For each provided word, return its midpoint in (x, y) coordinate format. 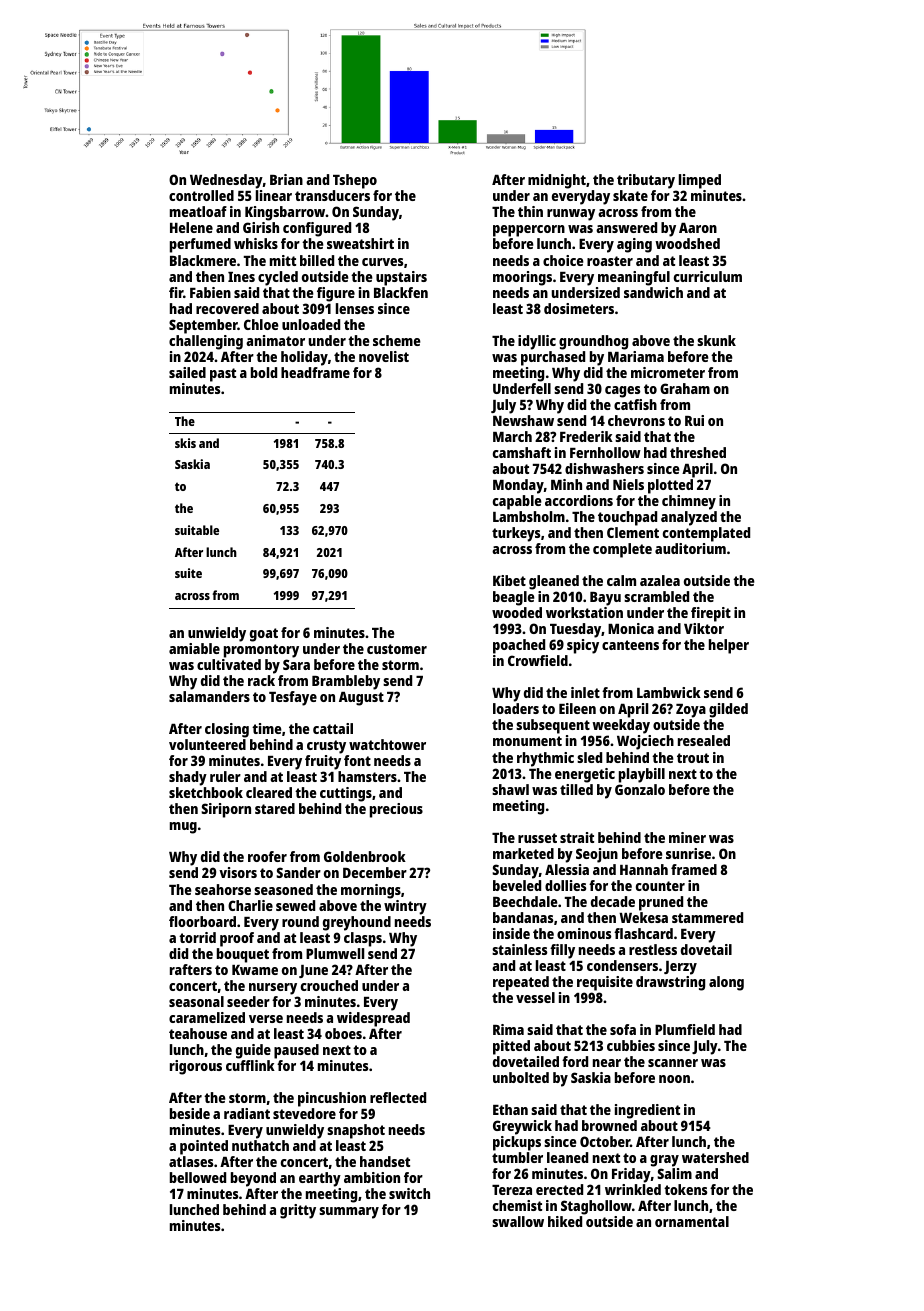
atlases (191, 1161)
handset (385, 1161)
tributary (646, 181)
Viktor (704, 628)
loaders (516, 708)
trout (693, 758)
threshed (698, 452)
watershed (715, 1157)
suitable (197, 530)
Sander (298, 872)
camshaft (522, 452)
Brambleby (346, 682)
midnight (557, 181)
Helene (191, 227)
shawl (510, 789)
